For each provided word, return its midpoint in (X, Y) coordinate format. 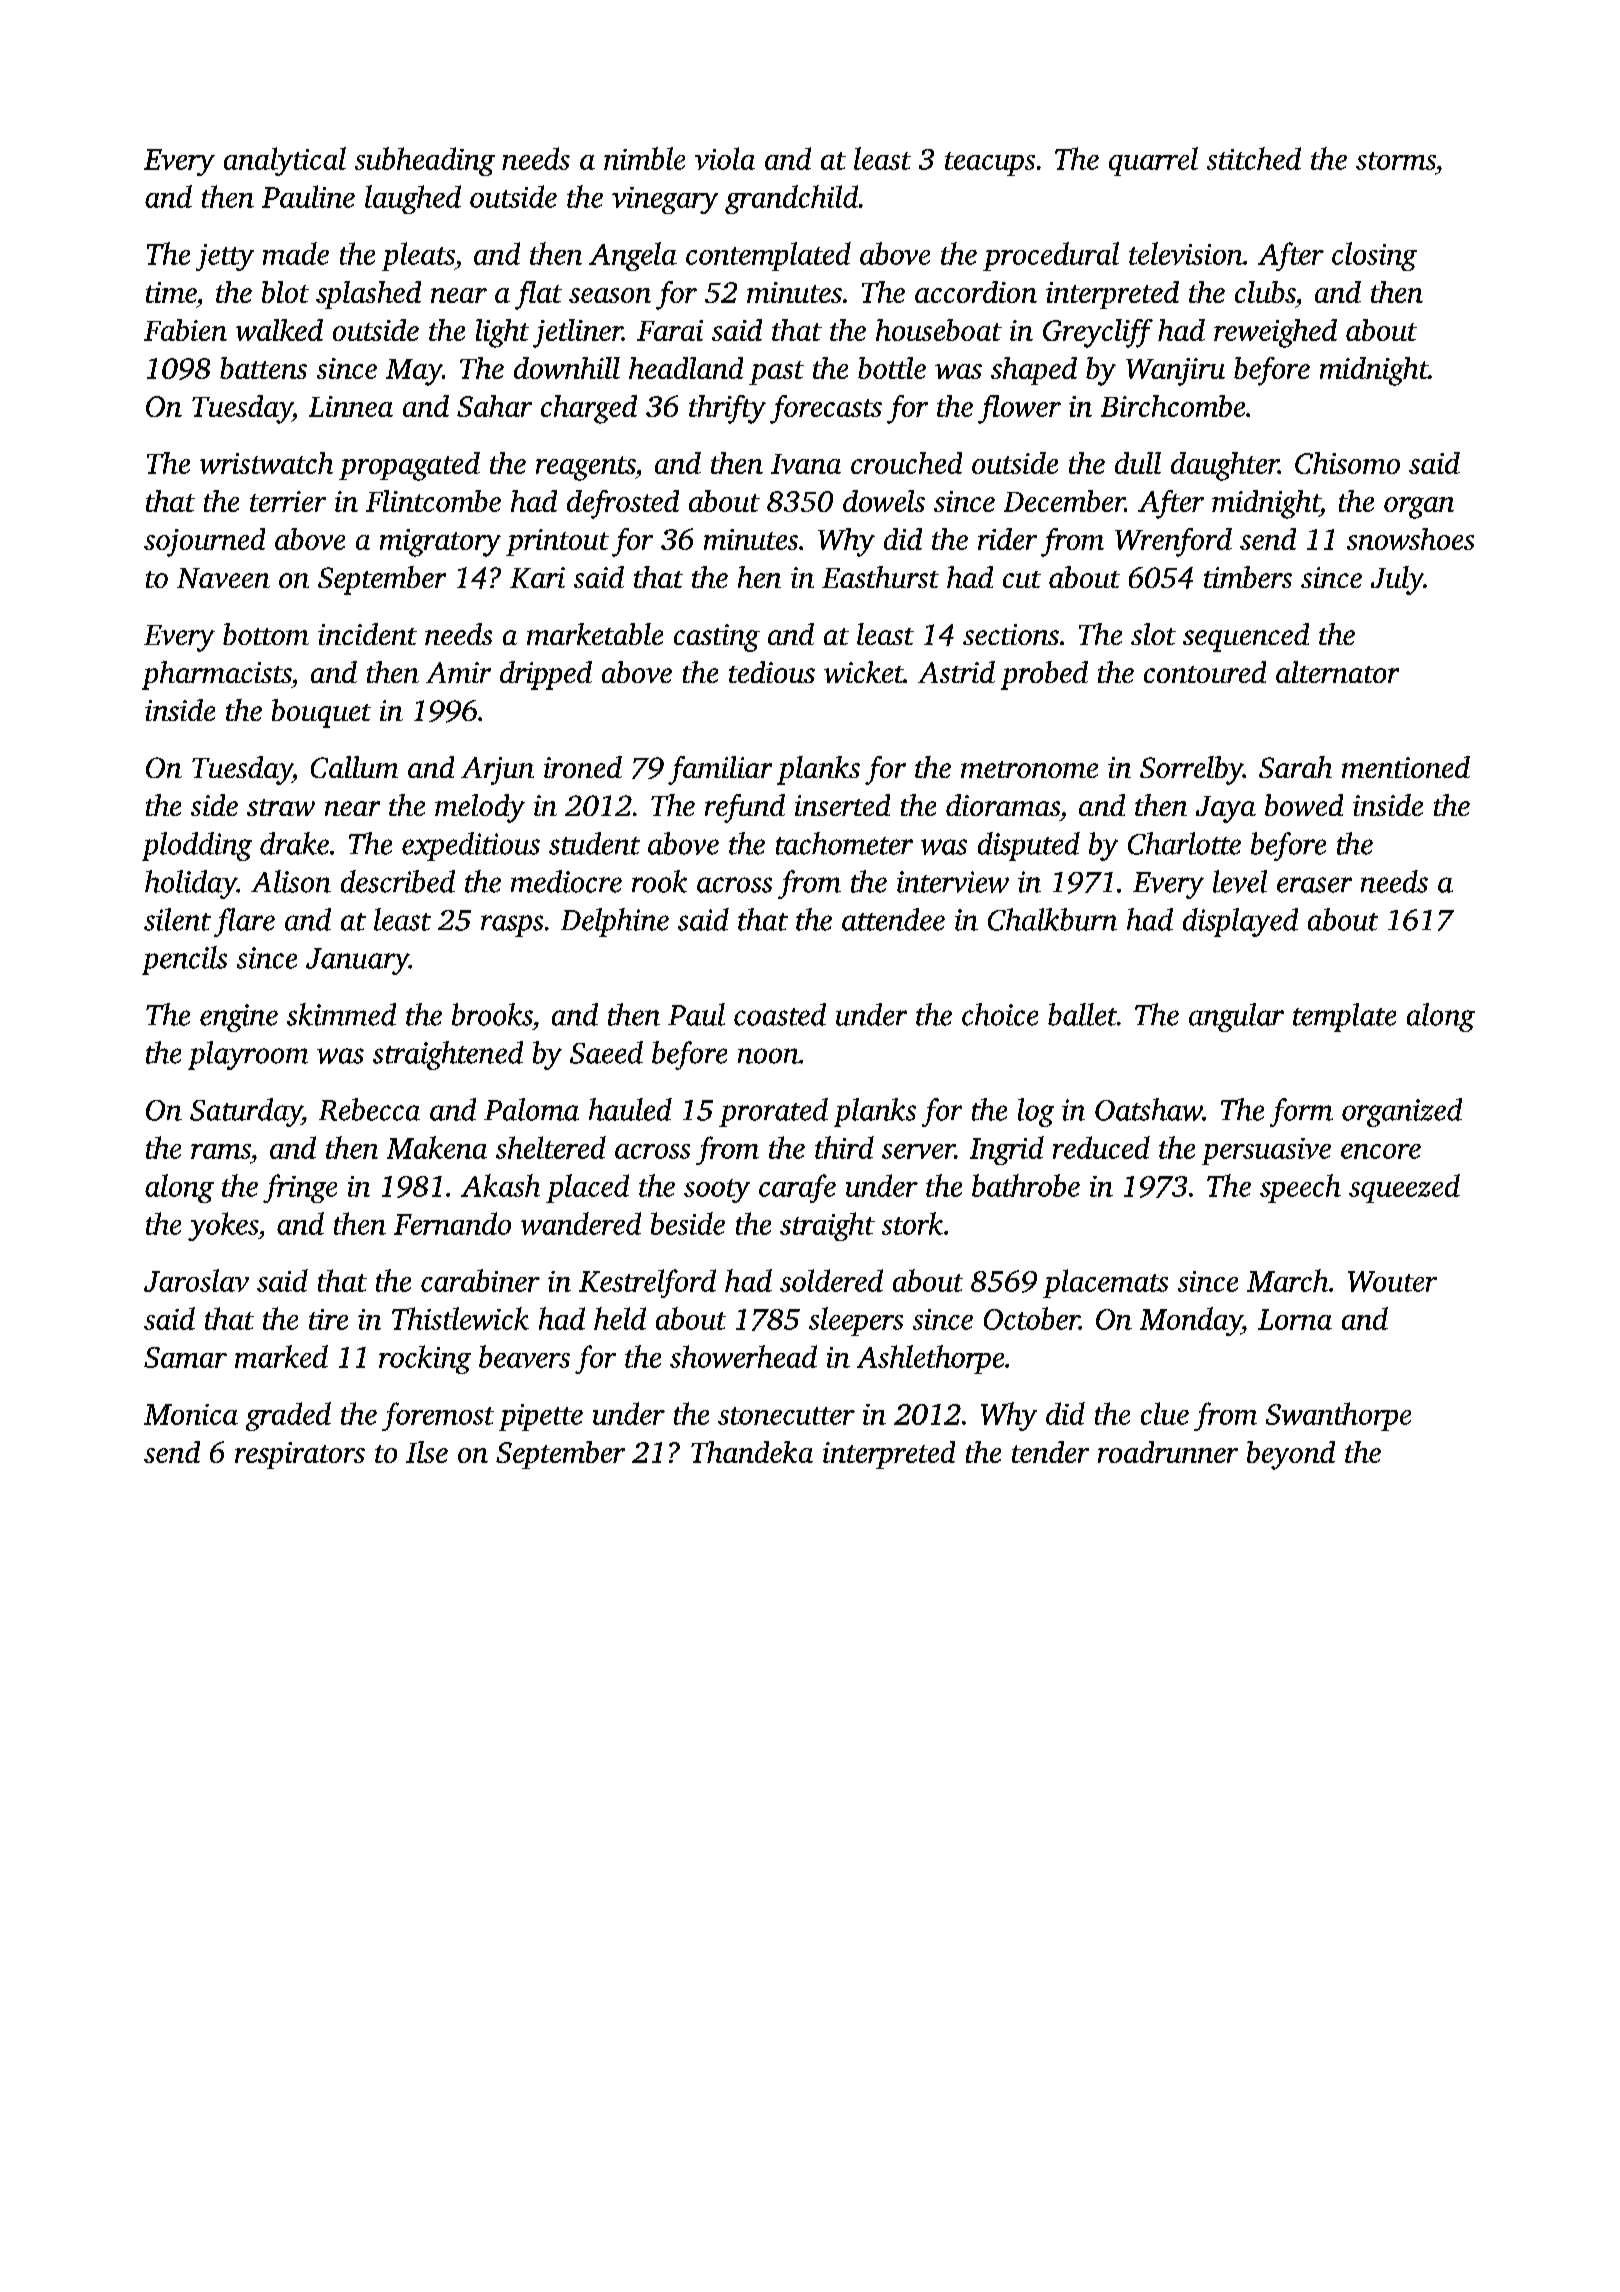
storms (1396, 161)
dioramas (1003, 805)
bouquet (321, 713)
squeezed (1404, 1188)
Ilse (427, 1452)
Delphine (615, 922)
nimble (644, 158)
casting (717, 638)
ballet (1082, 1014)
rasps (512, 926)
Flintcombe (433, 501)
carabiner (480, 1280)
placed (587, 1188)
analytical (285, 161)
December (1064, 501)
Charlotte (1184, 843)
